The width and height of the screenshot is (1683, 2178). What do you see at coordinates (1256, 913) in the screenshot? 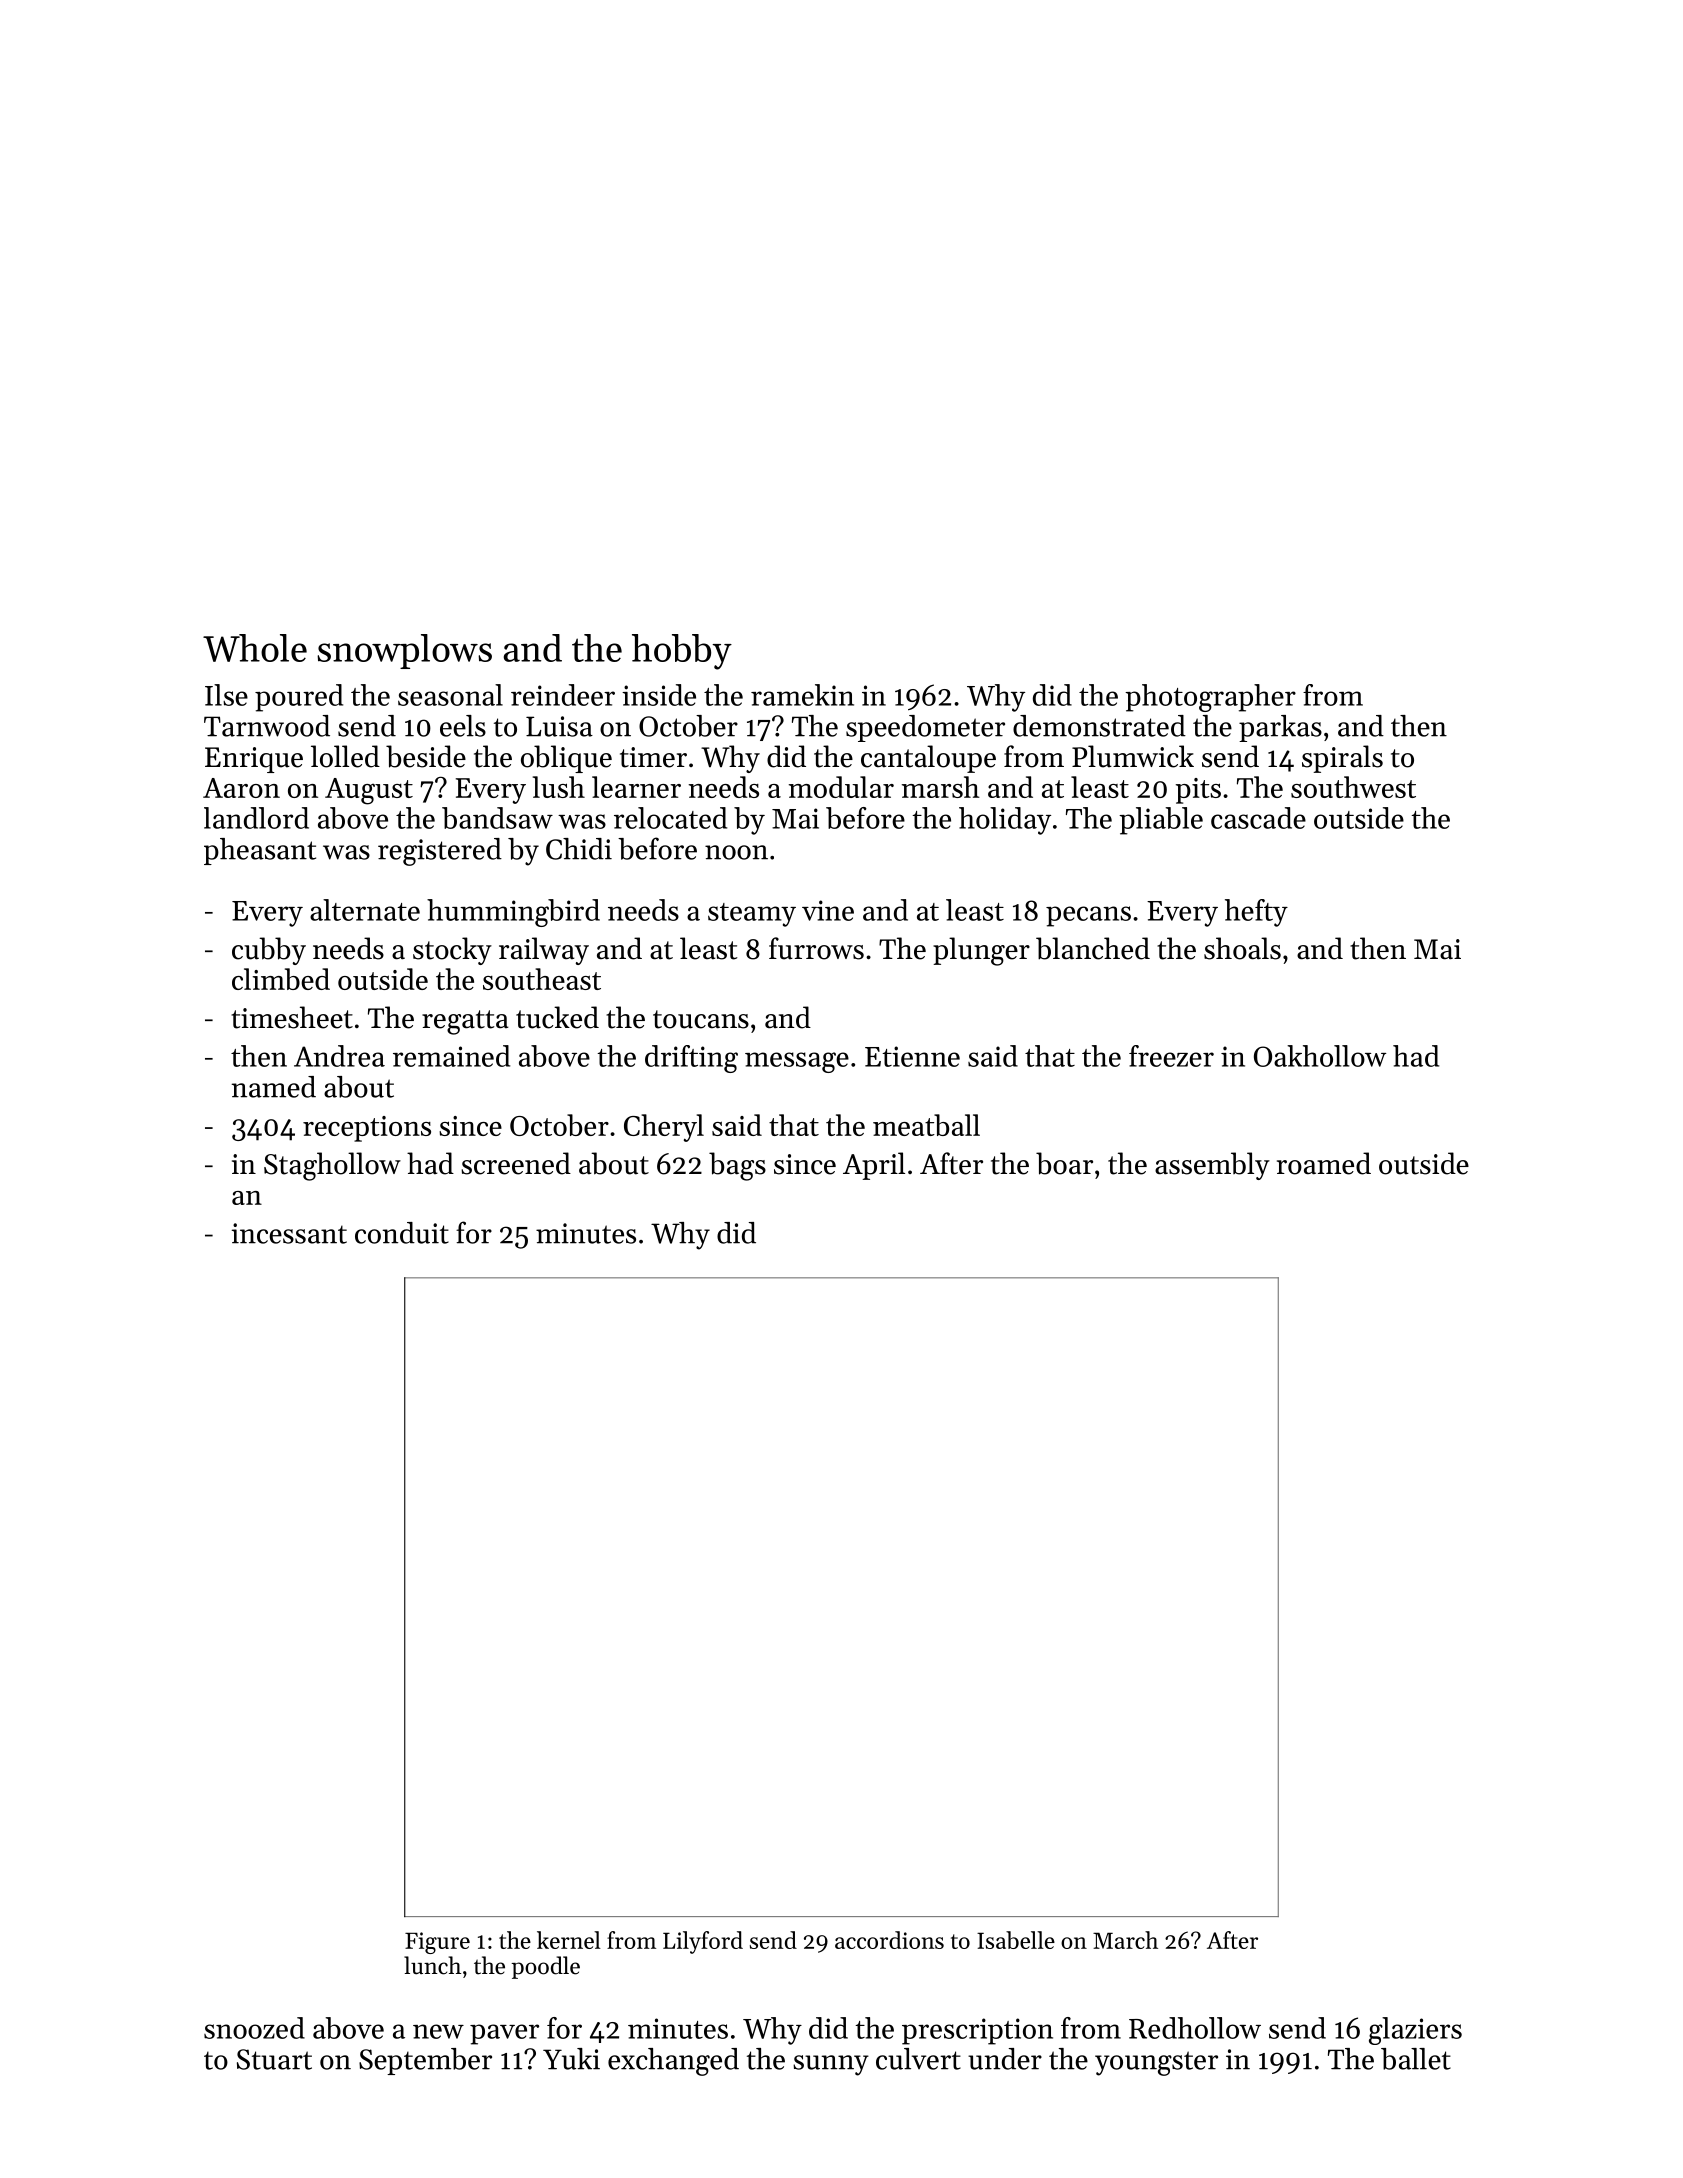
I see `hefty` at bounding box center [1256, 913].
